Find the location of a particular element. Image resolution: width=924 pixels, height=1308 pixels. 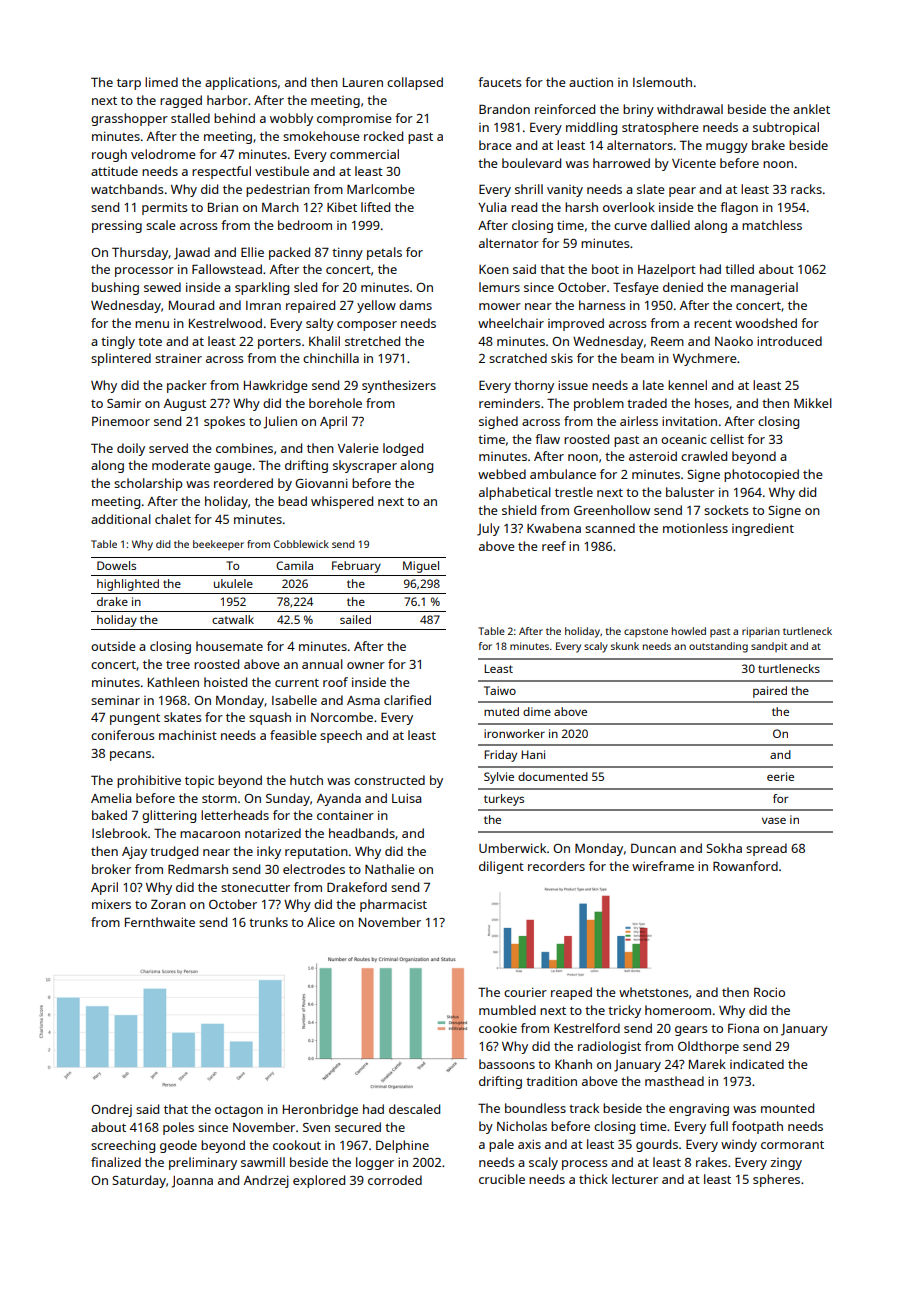

racks is located at coordinates (806, 189).
